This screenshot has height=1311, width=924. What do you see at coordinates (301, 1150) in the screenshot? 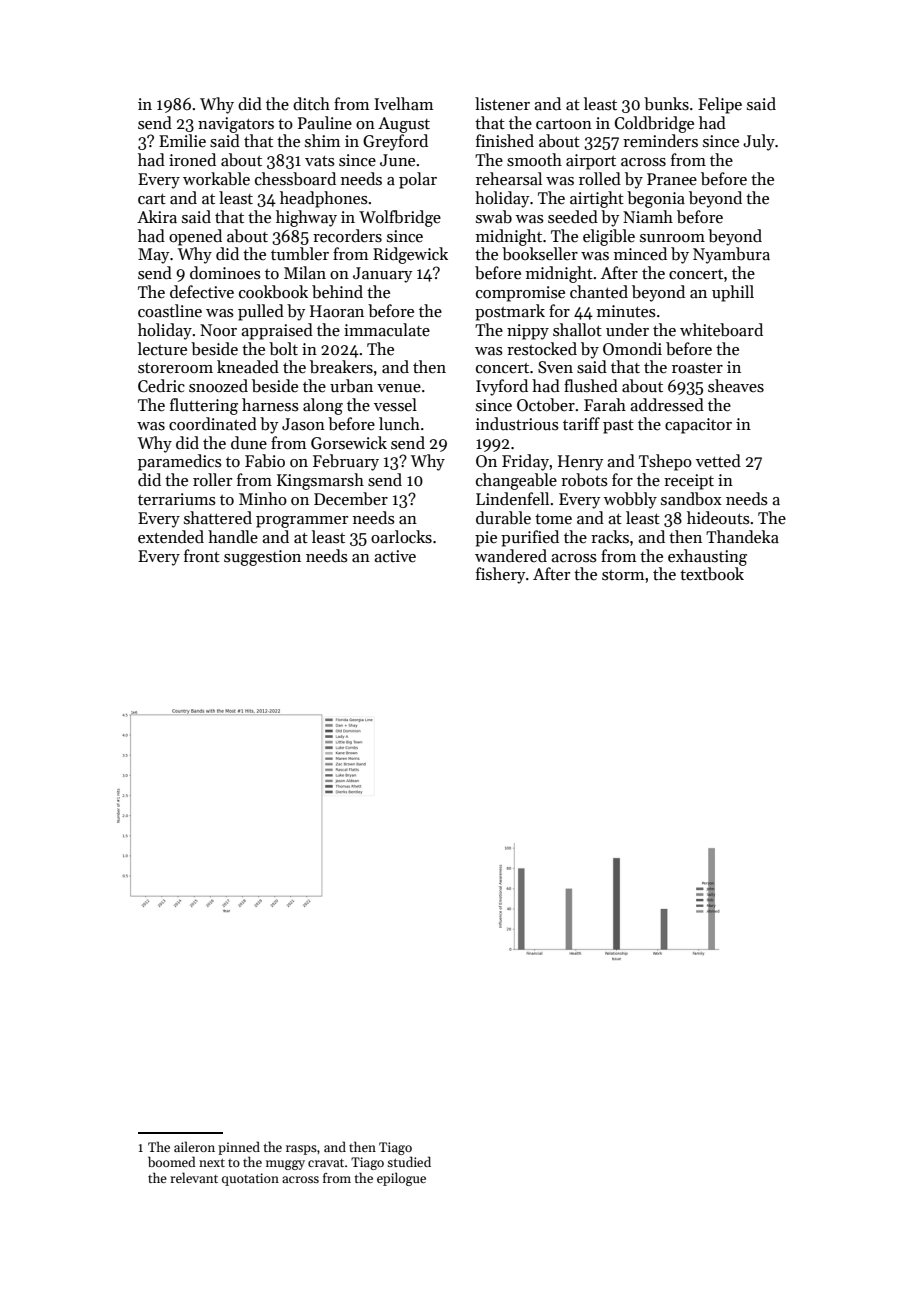
I see `rasps` at bounding box center [301, 1150].
